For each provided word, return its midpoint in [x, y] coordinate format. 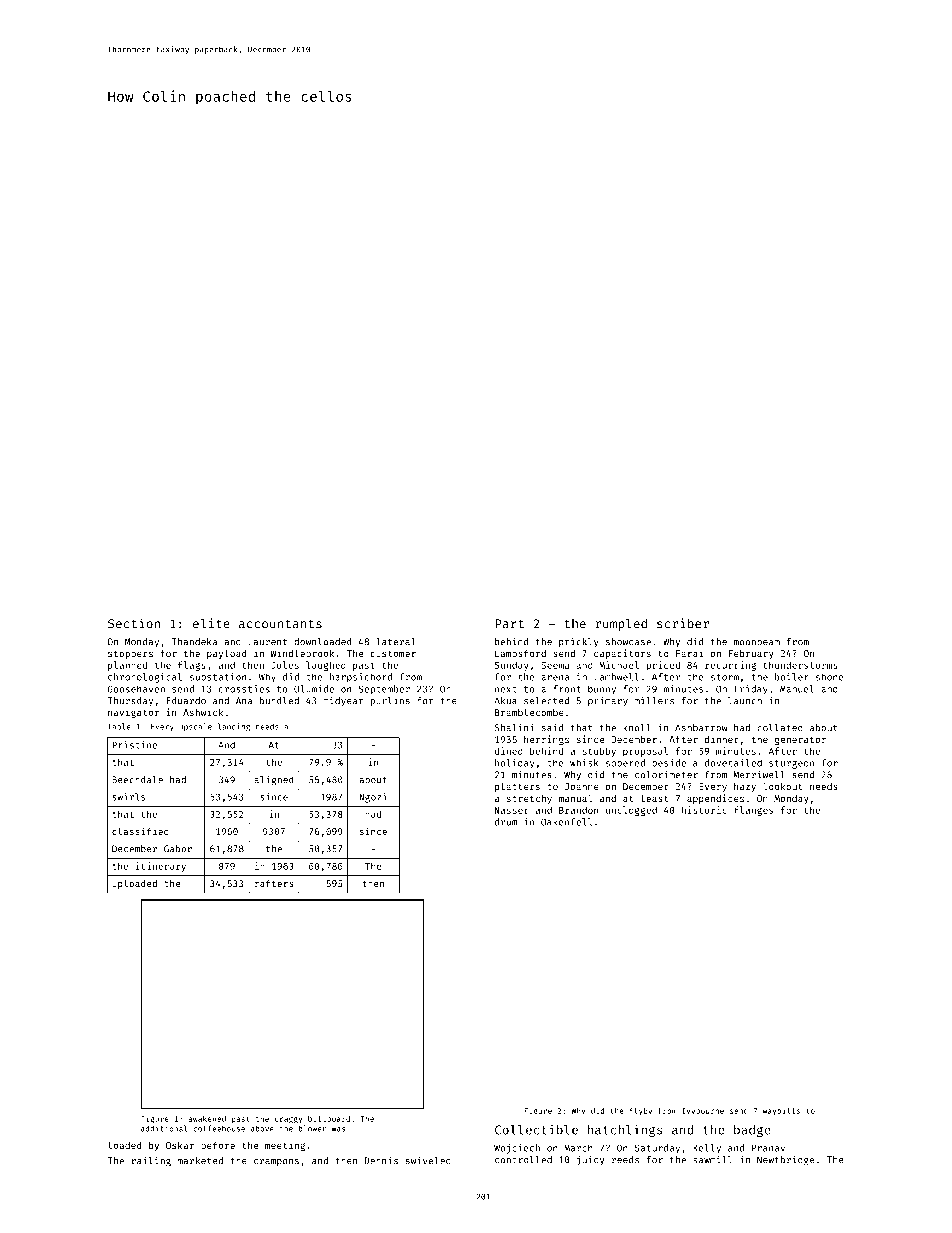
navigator [133, 713]
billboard [329, 1118]
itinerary [161, 867]
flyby [641, 1111]
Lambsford [520, 653]
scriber [683, 623]
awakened [207, 1119]
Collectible [536, 1129]
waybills [781, 1111]
